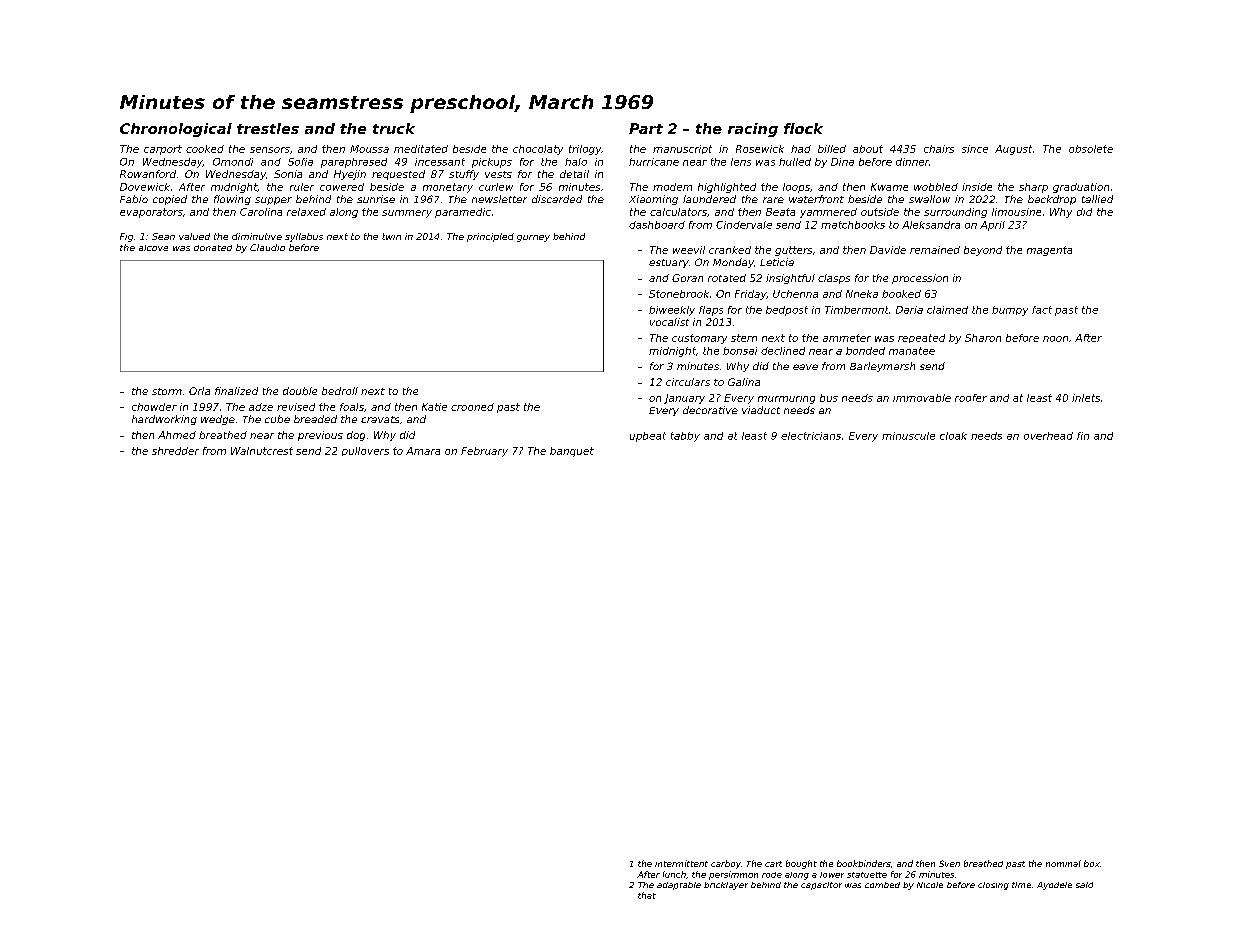  What do you see at coordinates (236, 391) in the screenshot?
I see `finalized` at bounding box center [236, 391].
